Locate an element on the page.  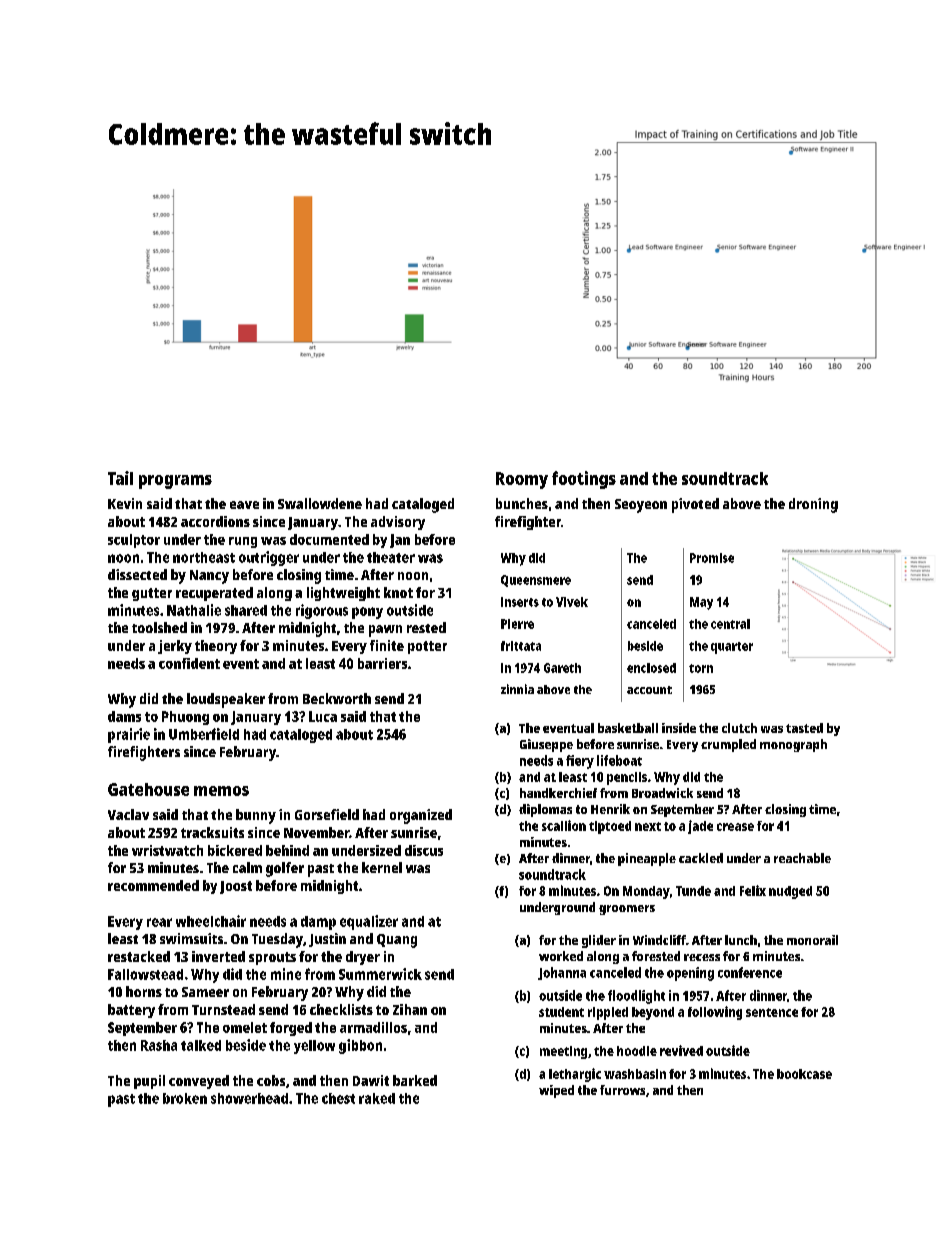
mine is located at coordinates (286, 974).
